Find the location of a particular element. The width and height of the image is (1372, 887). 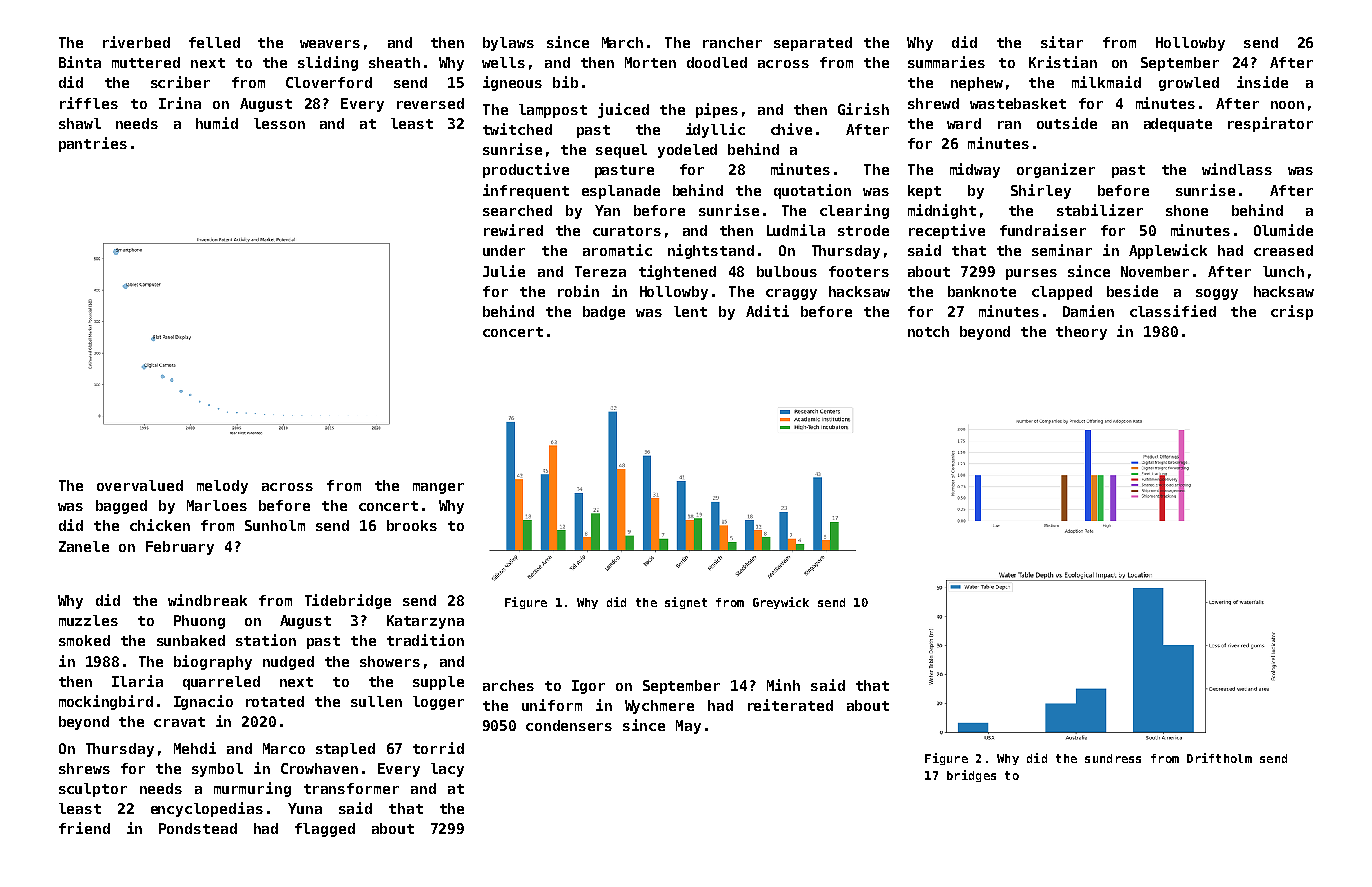

bridges is located at coordinates (971, 776).
